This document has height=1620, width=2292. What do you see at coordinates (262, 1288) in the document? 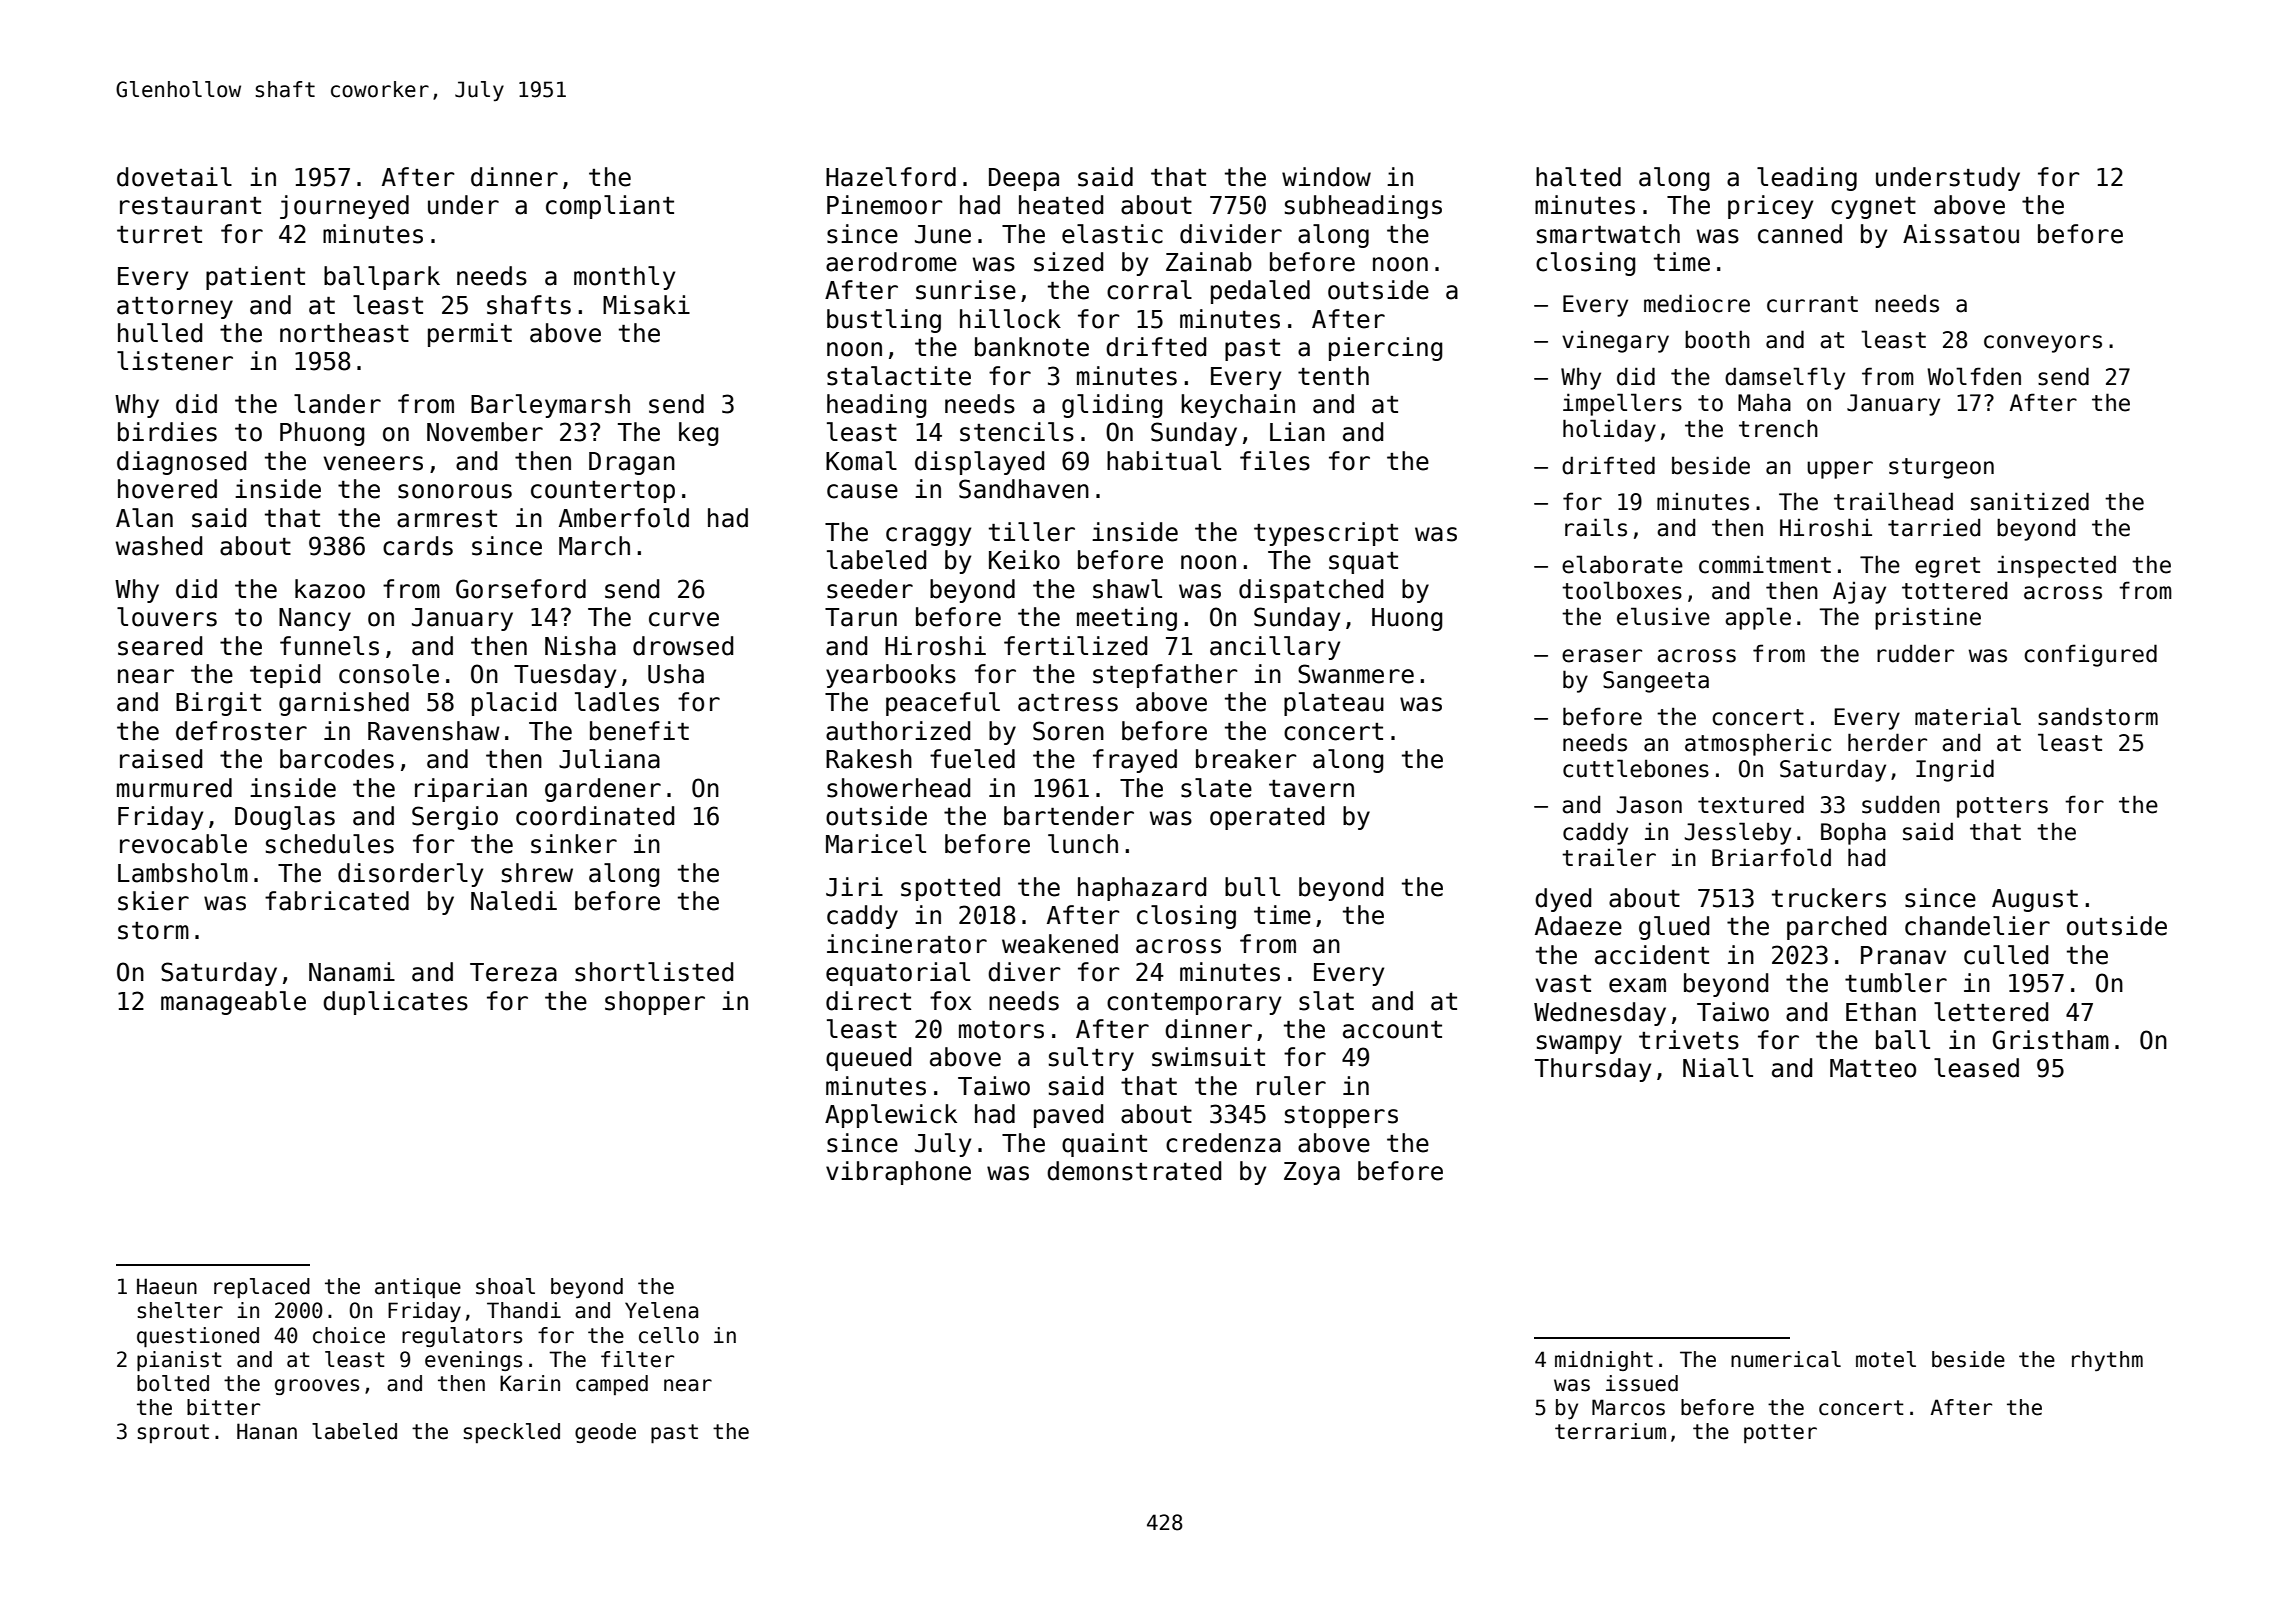
I see `replaced` at bounding box center [262, 1288].
